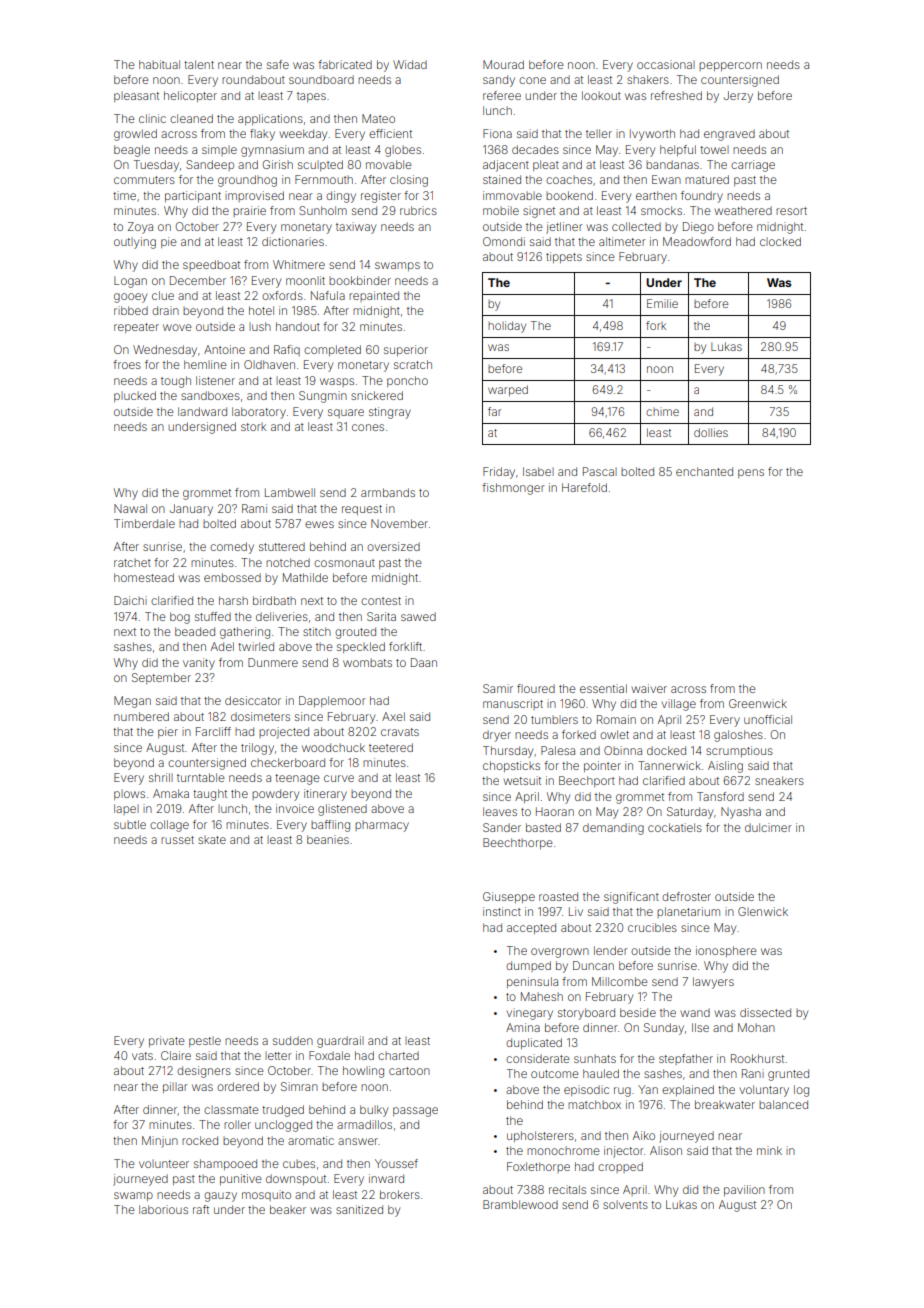  Describe the element at coordinates (631, 898) in the screenshot. I see `significant` at that location.
